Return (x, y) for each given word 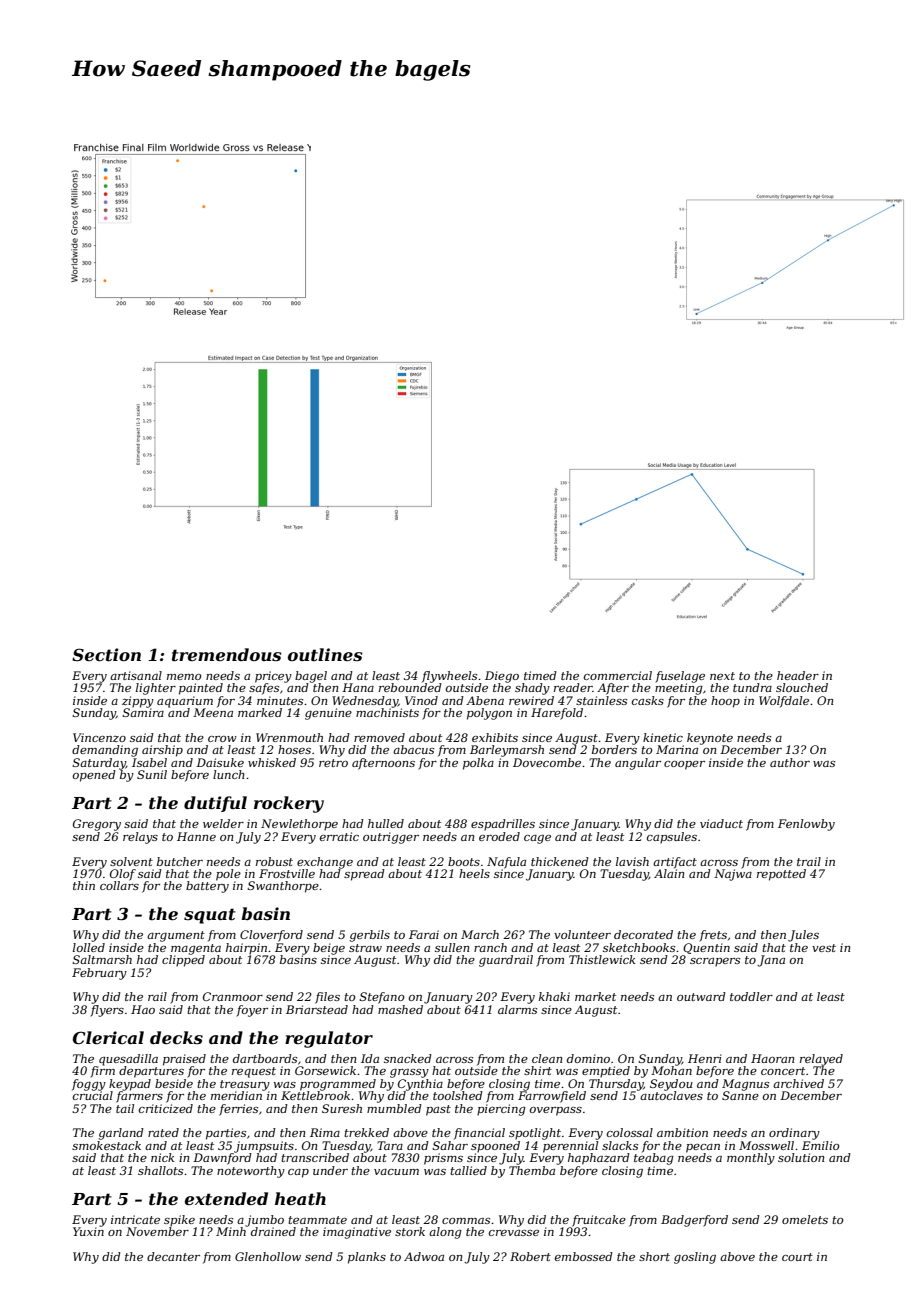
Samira (143, 712)
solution (801, 1157)
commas (466, 1221)
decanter (173, 1256)
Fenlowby (806, 825)
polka (478, 764)
